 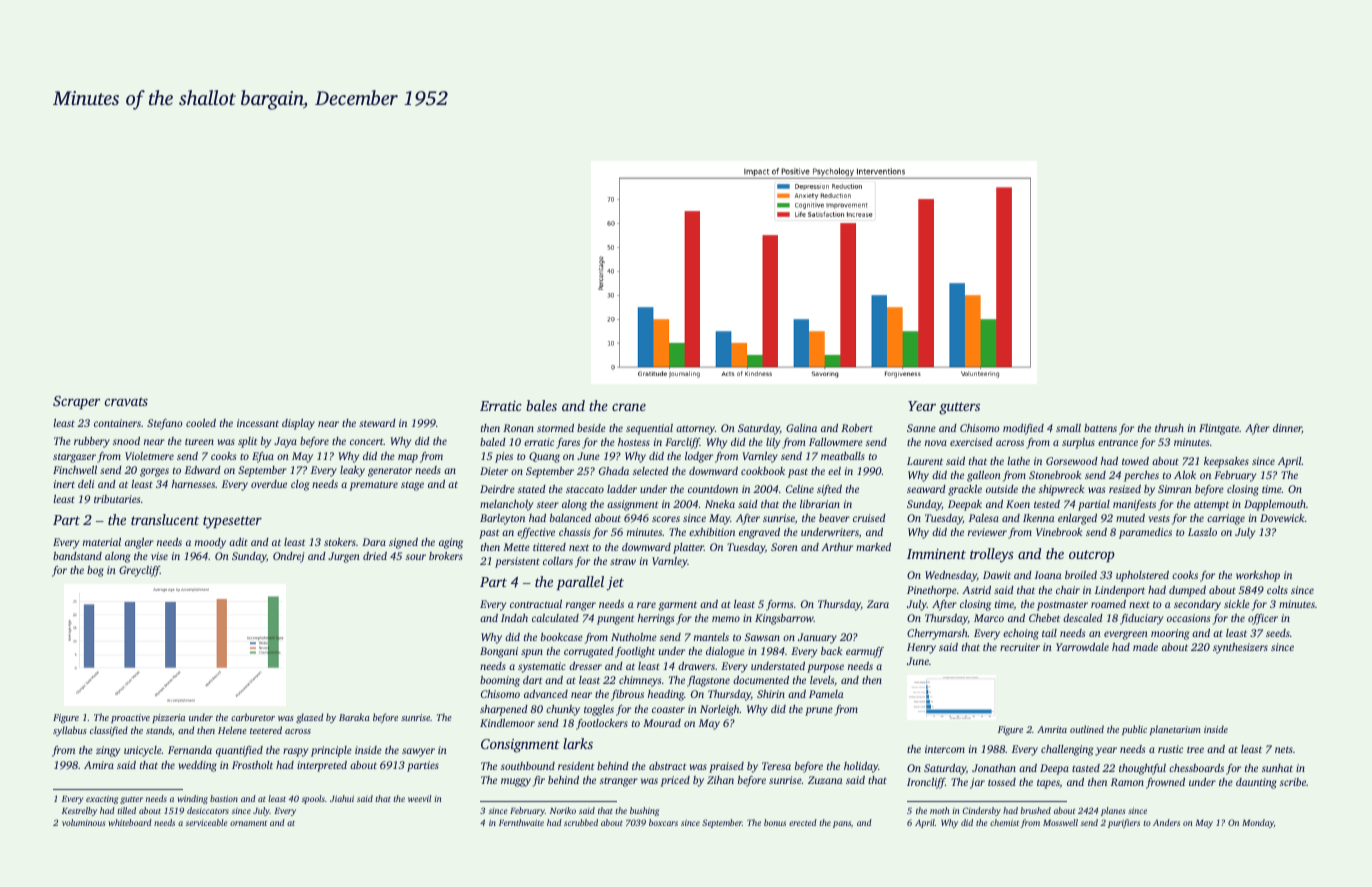 I want to click on cravats, so click(x=126, y=401).
